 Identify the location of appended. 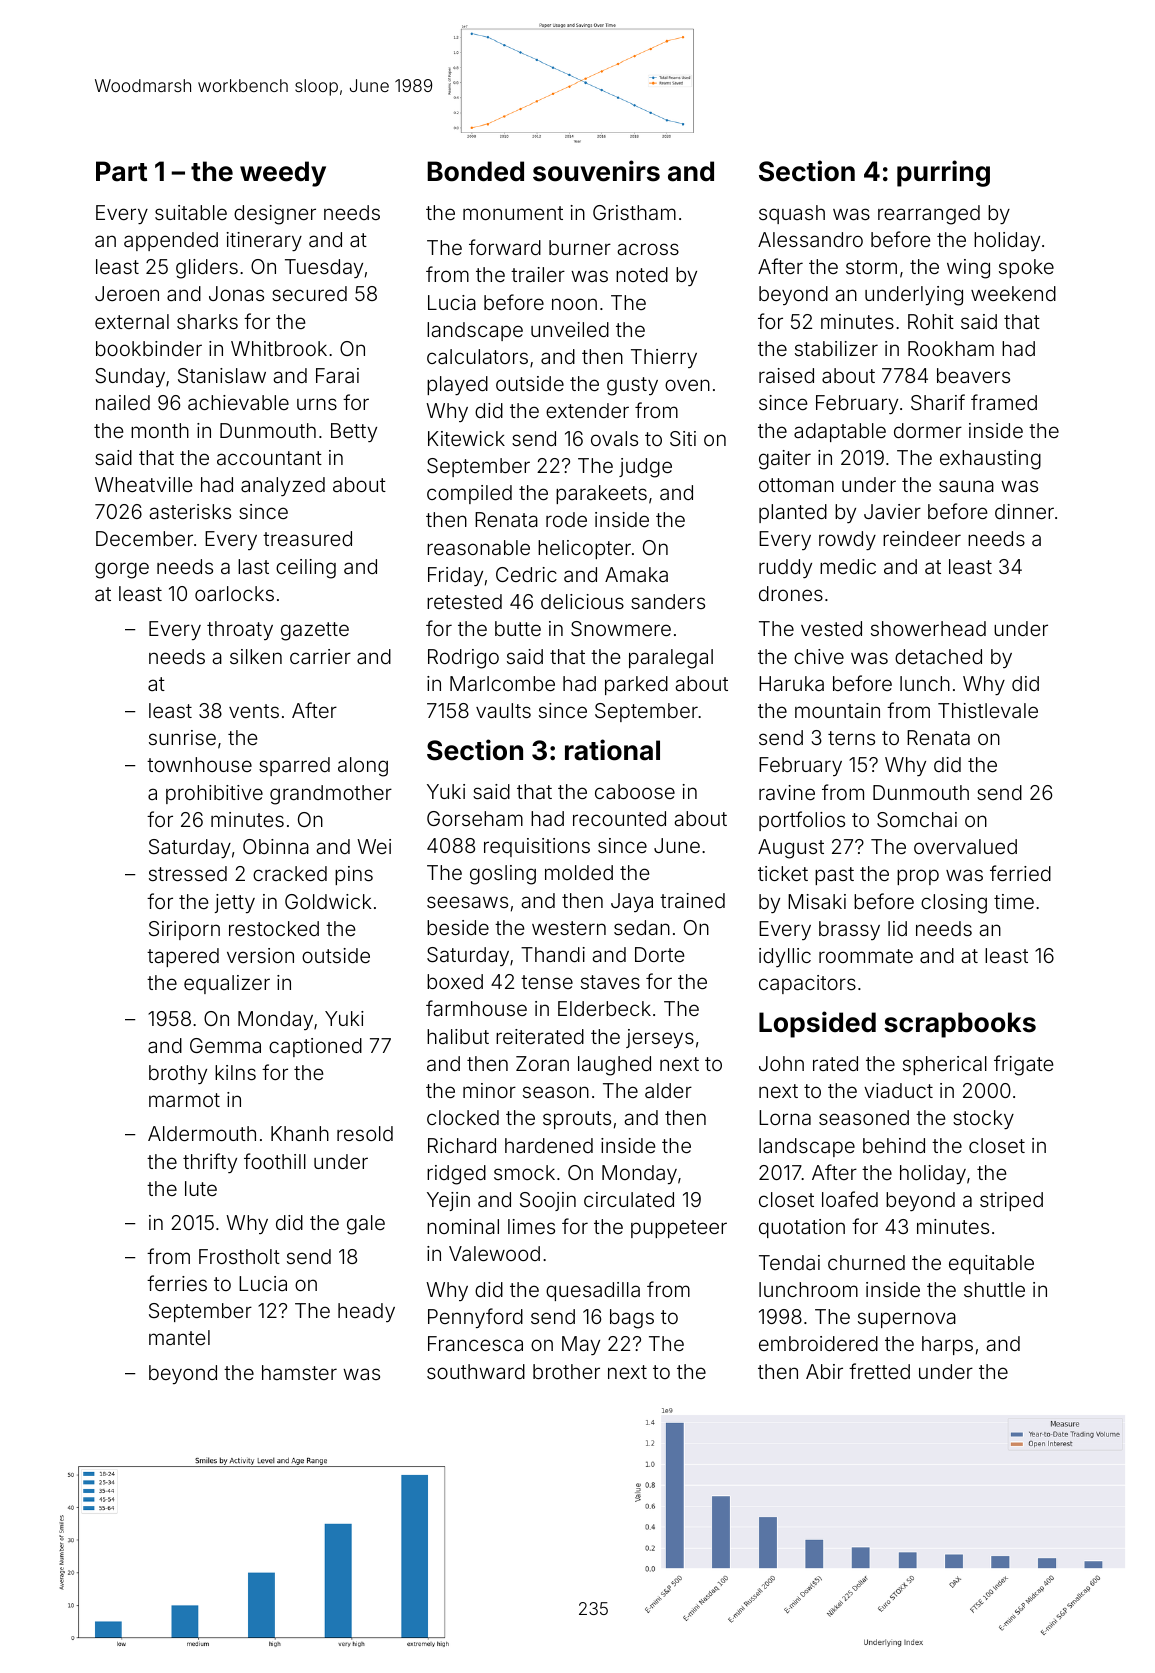
(171, 241).
